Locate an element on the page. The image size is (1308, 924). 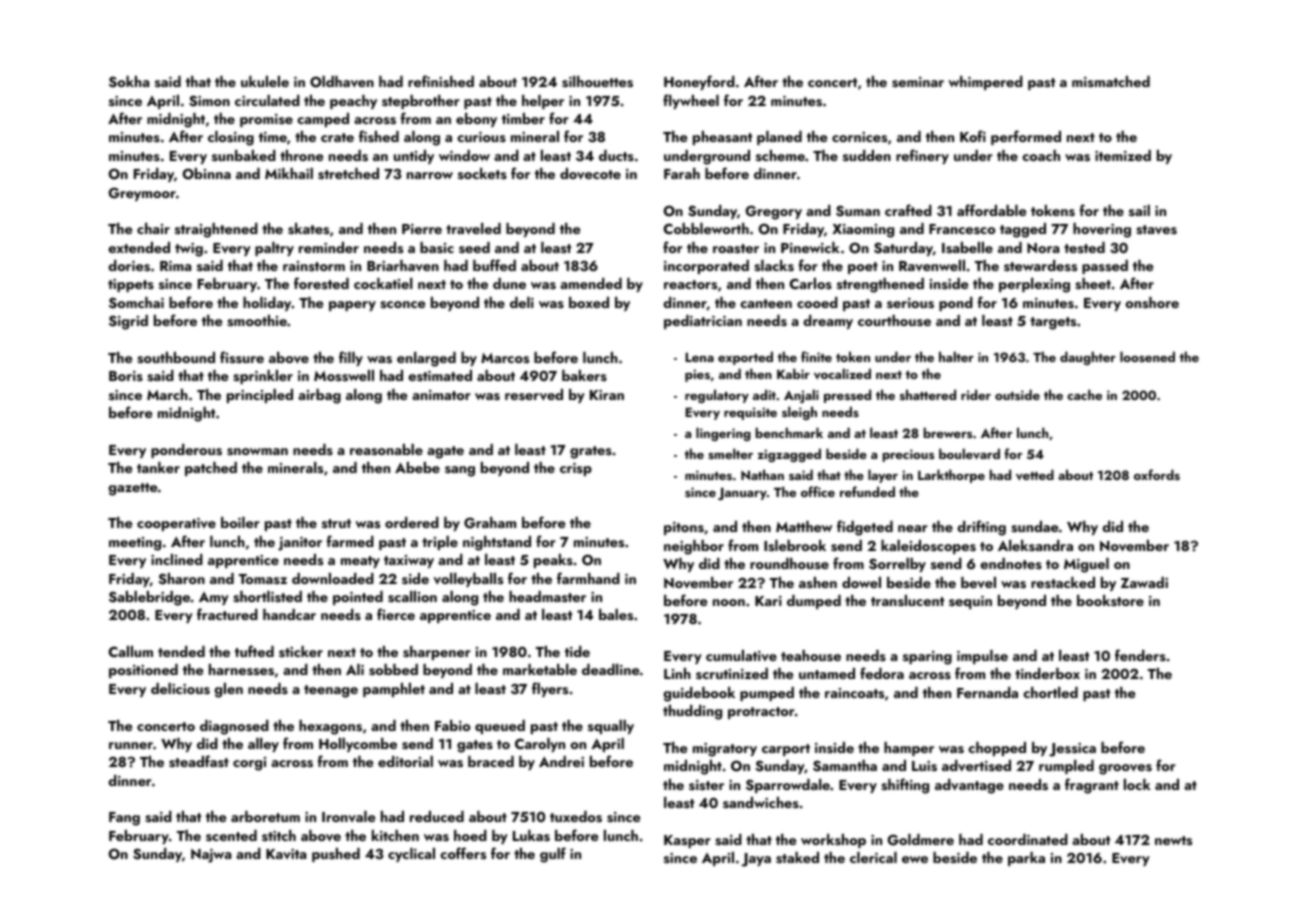
parka is located at coordinates (1026, 859).
